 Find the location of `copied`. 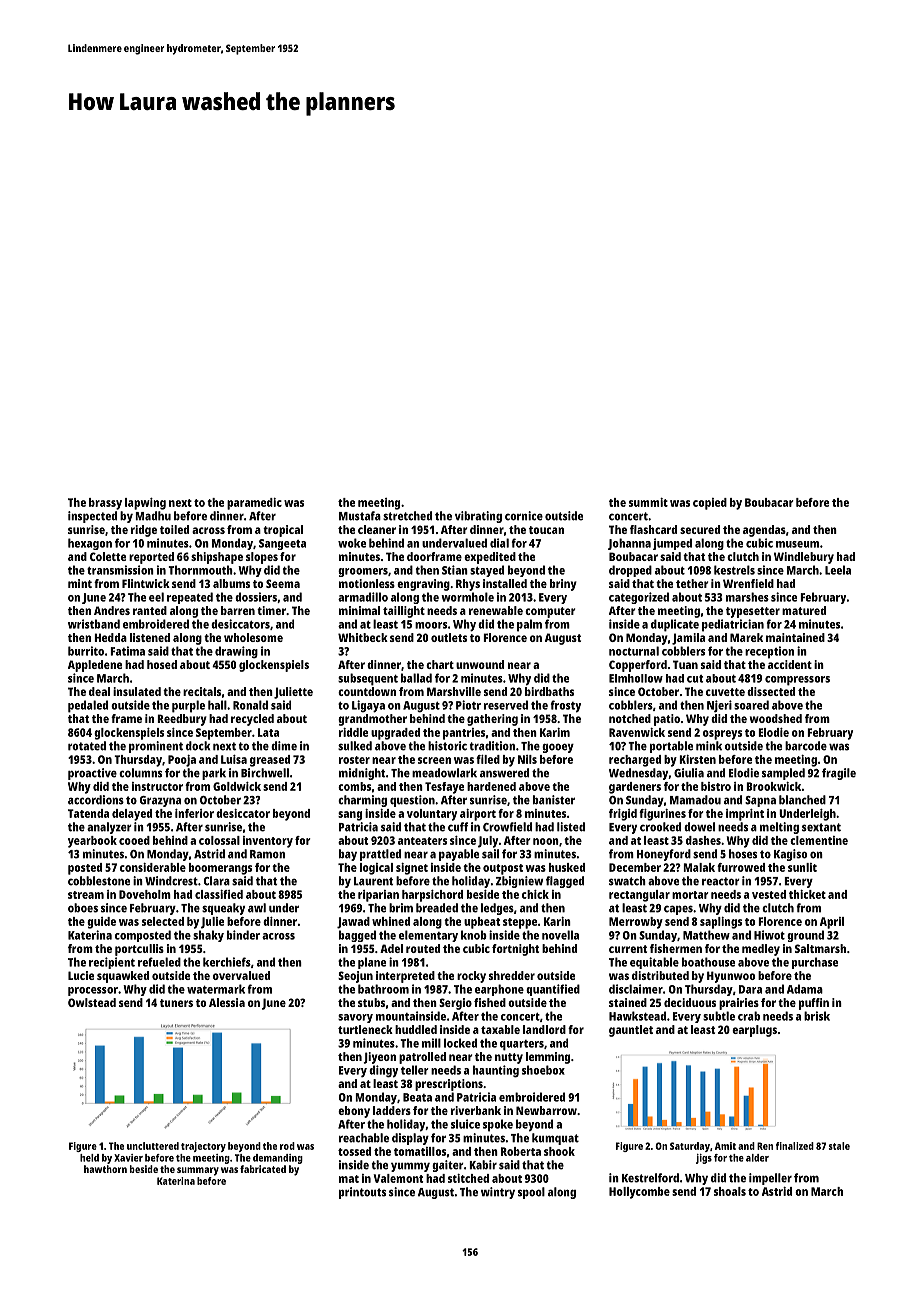

copied is located at coordinates (710, 504).
